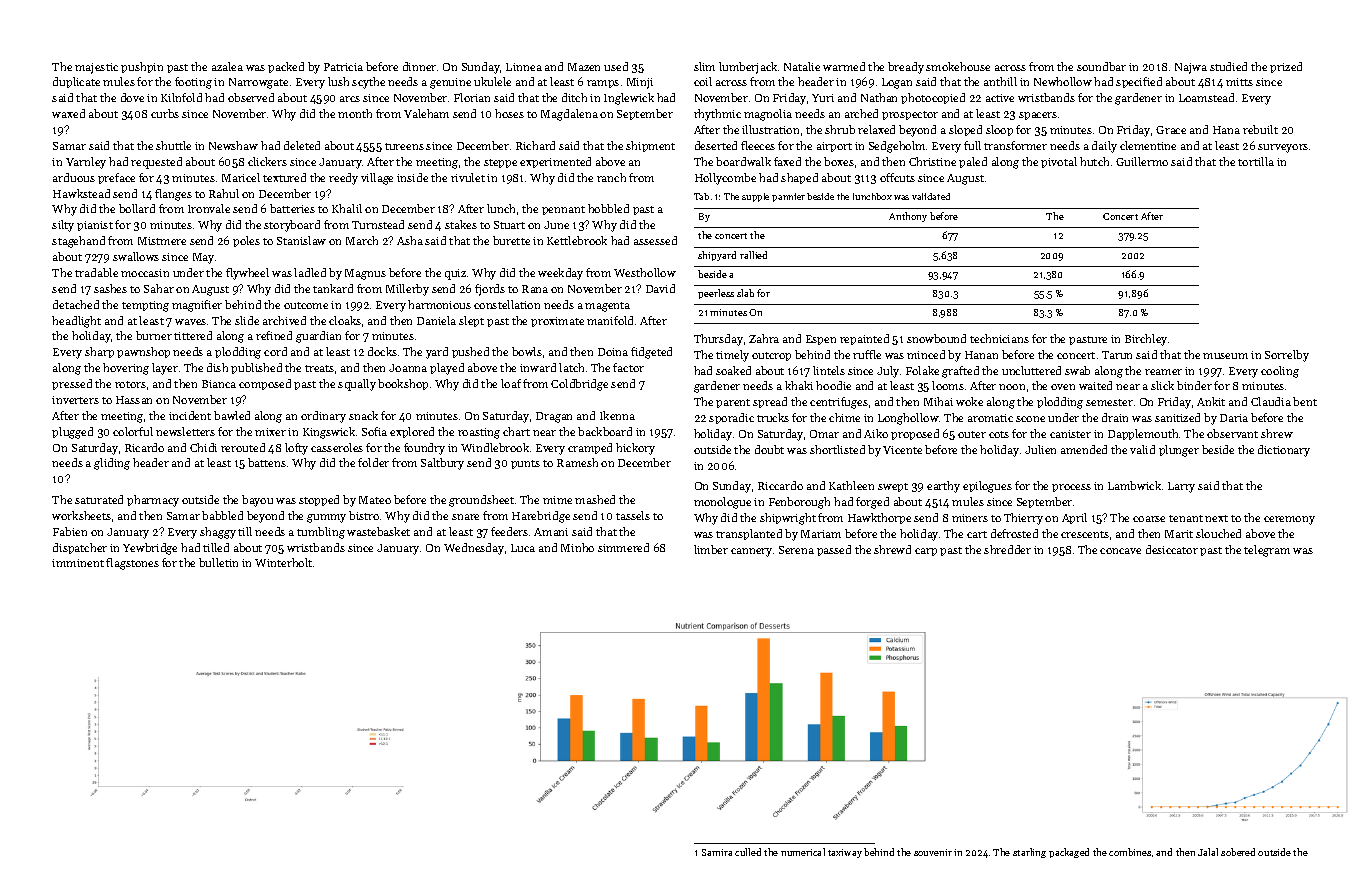  I want to click on Samira, so click(717, 852).
